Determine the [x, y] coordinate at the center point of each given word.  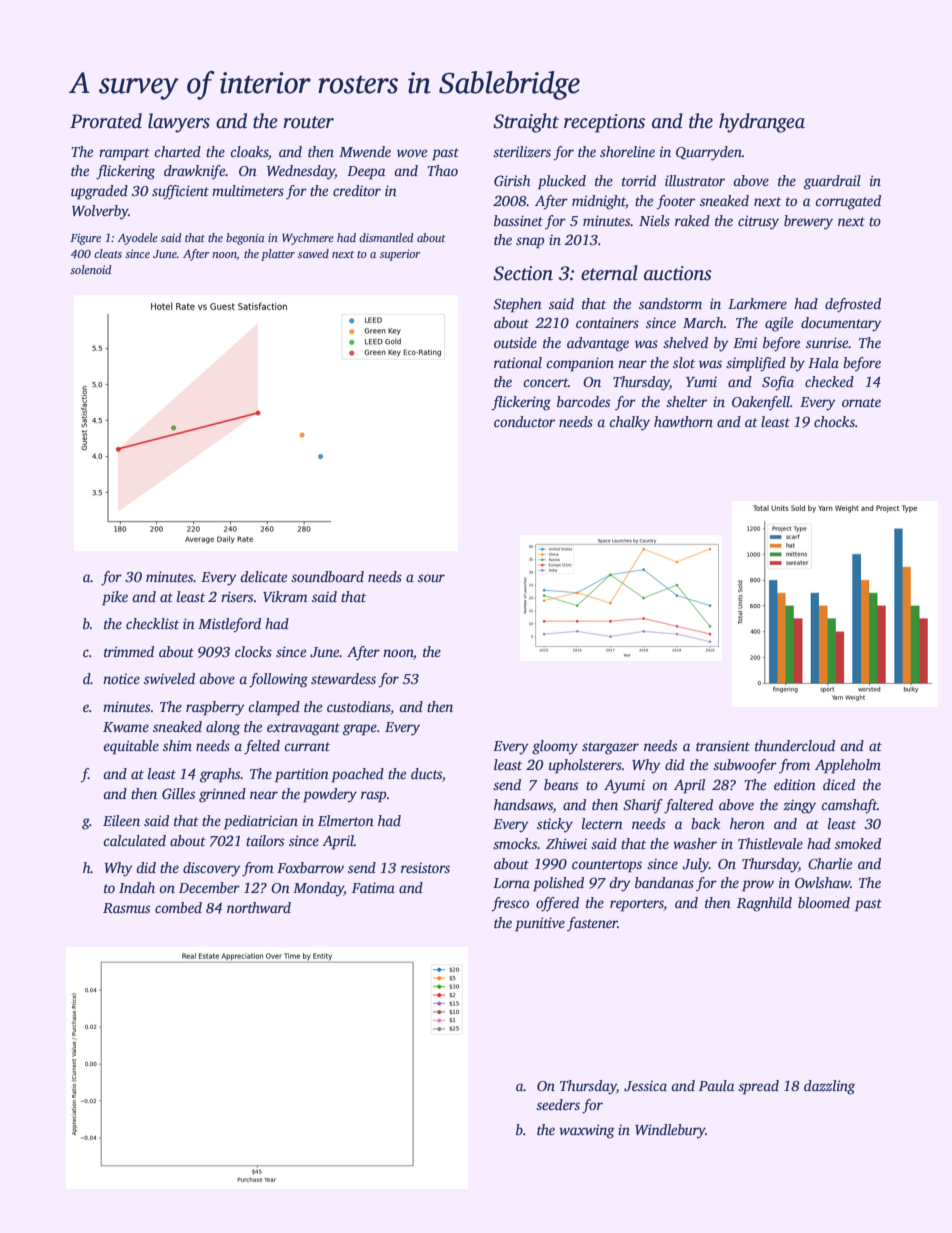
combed [178, 907]
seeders [558, 1104]
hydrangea [762, 123]
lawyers [179, 123]
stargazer [610, 748]
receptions [604, 123]
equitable [131, 747]
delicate [263, 576]
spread [758, 1087]
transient [723, 745]
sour [431, 578]
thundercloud [795, 745]
